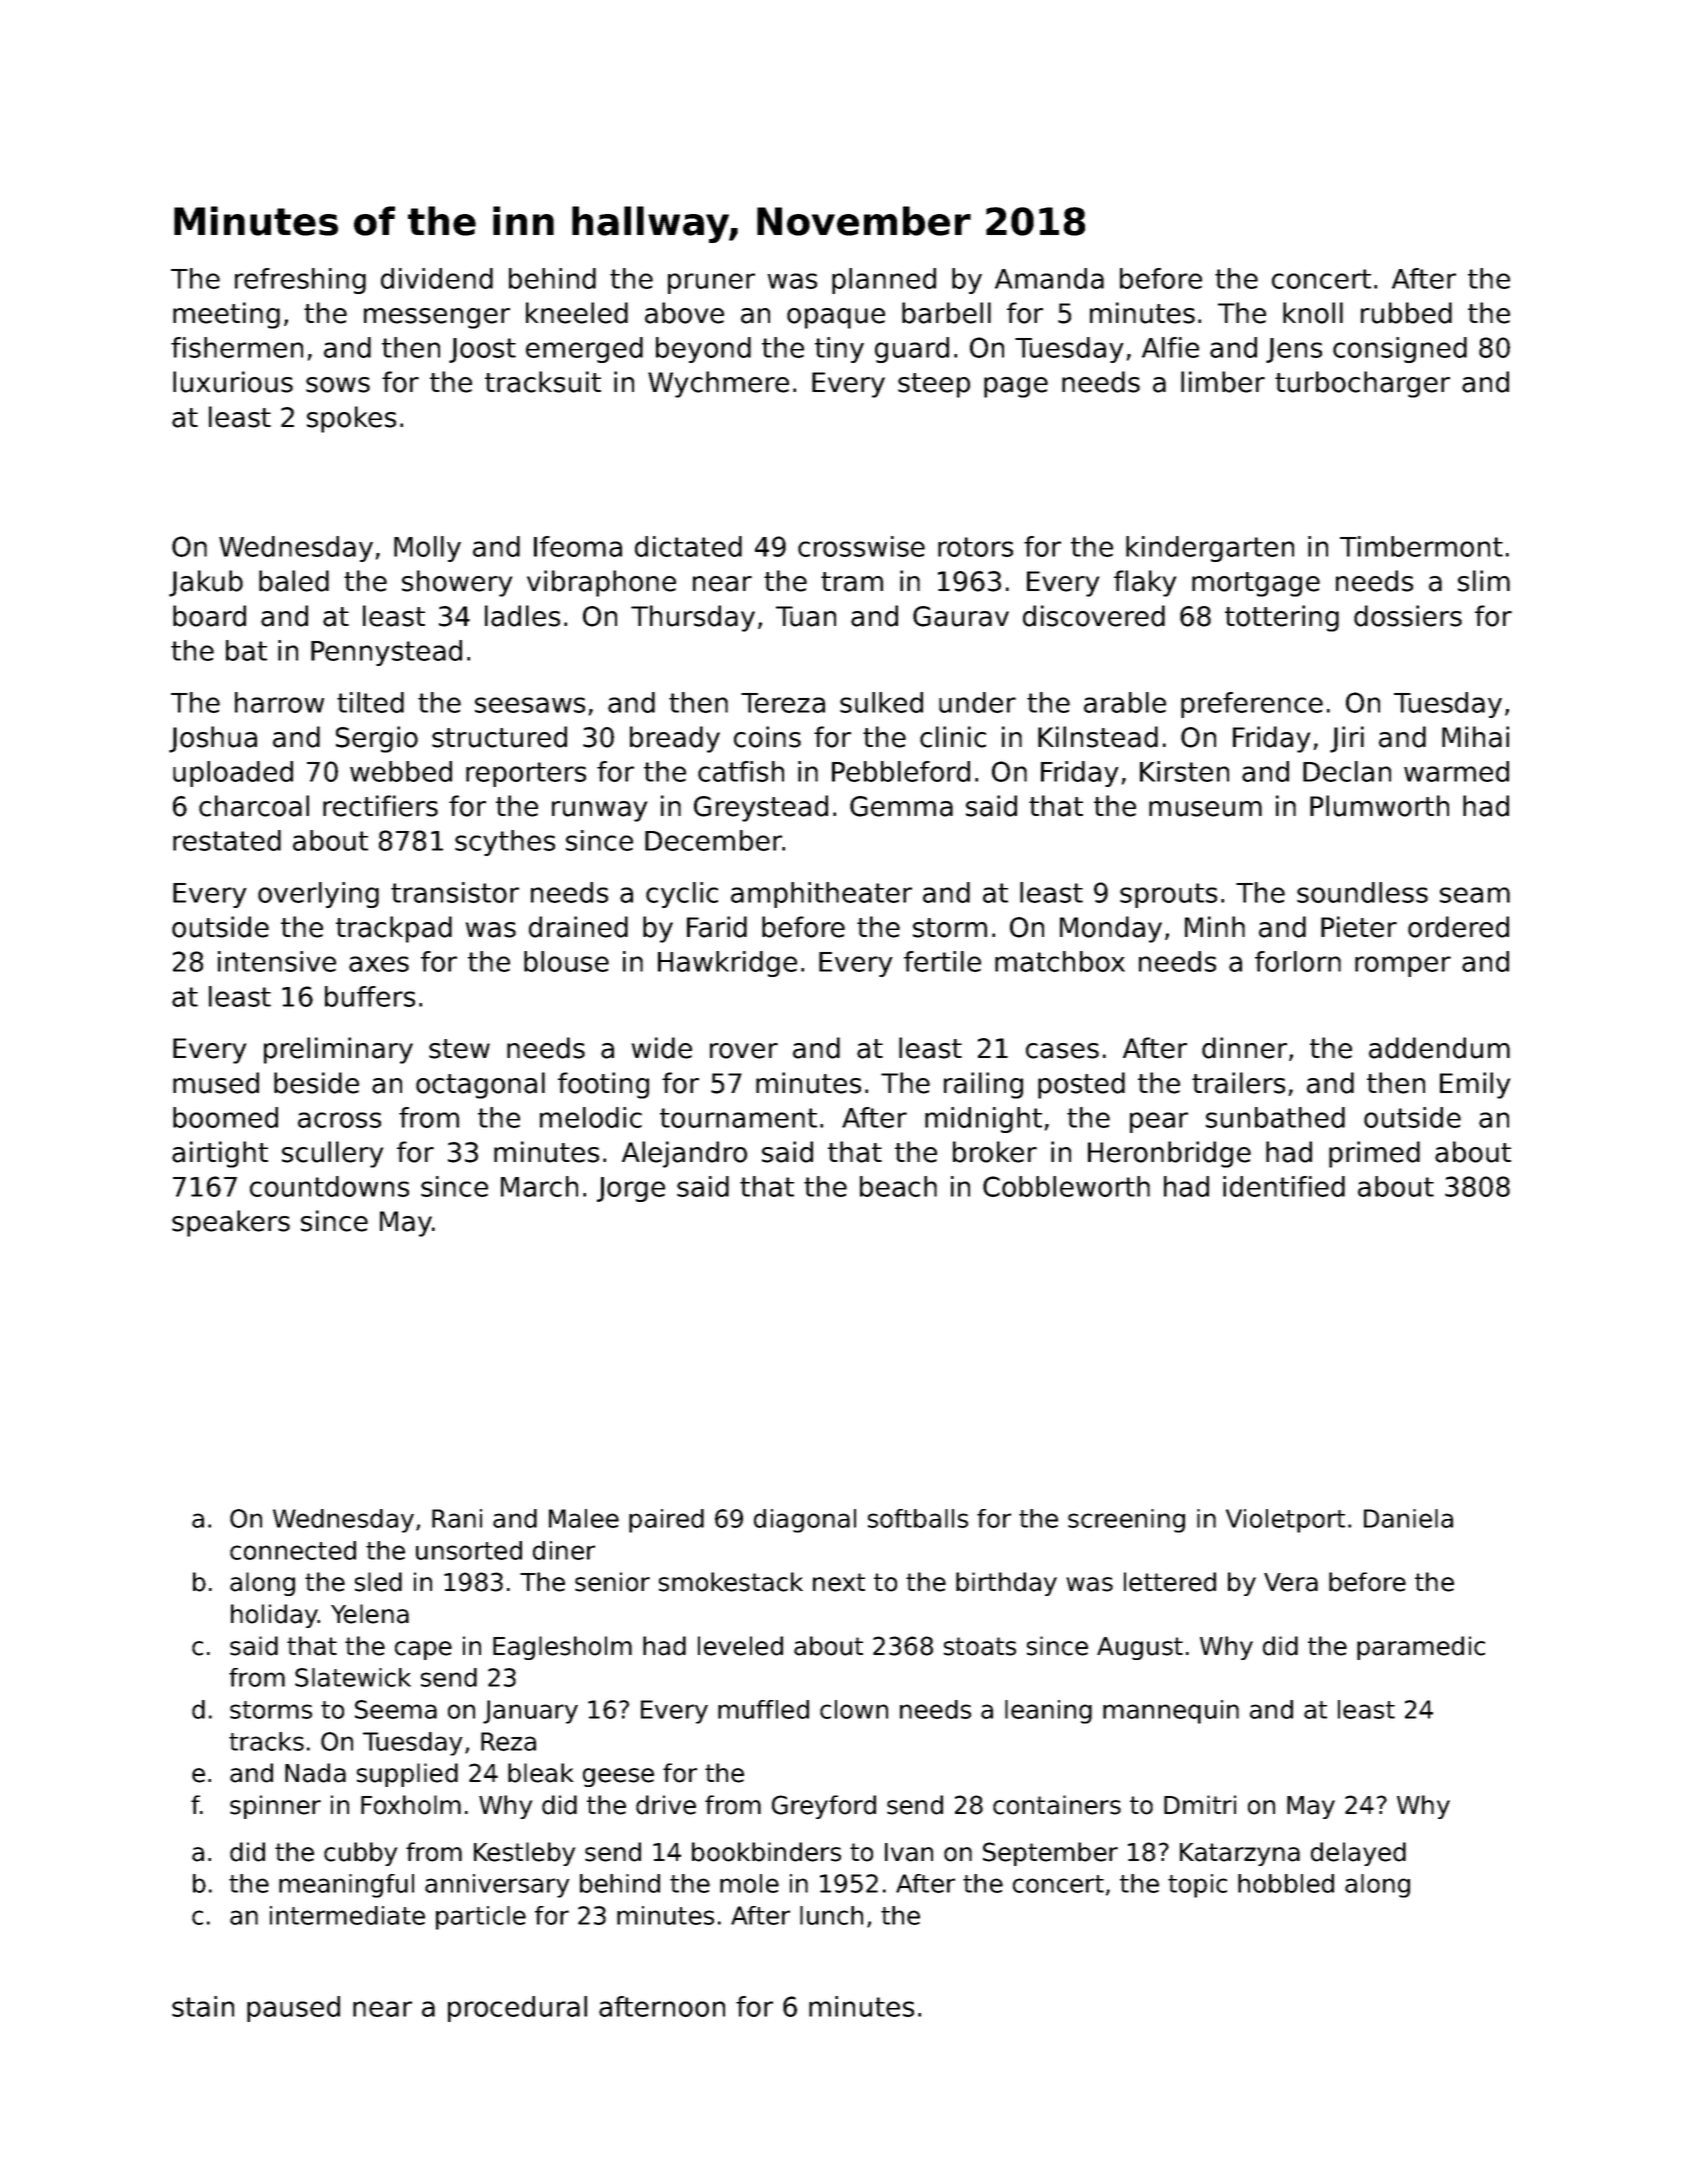 This page has width=1683, height=2178. I want to click on Daniela, so click(1408, 1518).
